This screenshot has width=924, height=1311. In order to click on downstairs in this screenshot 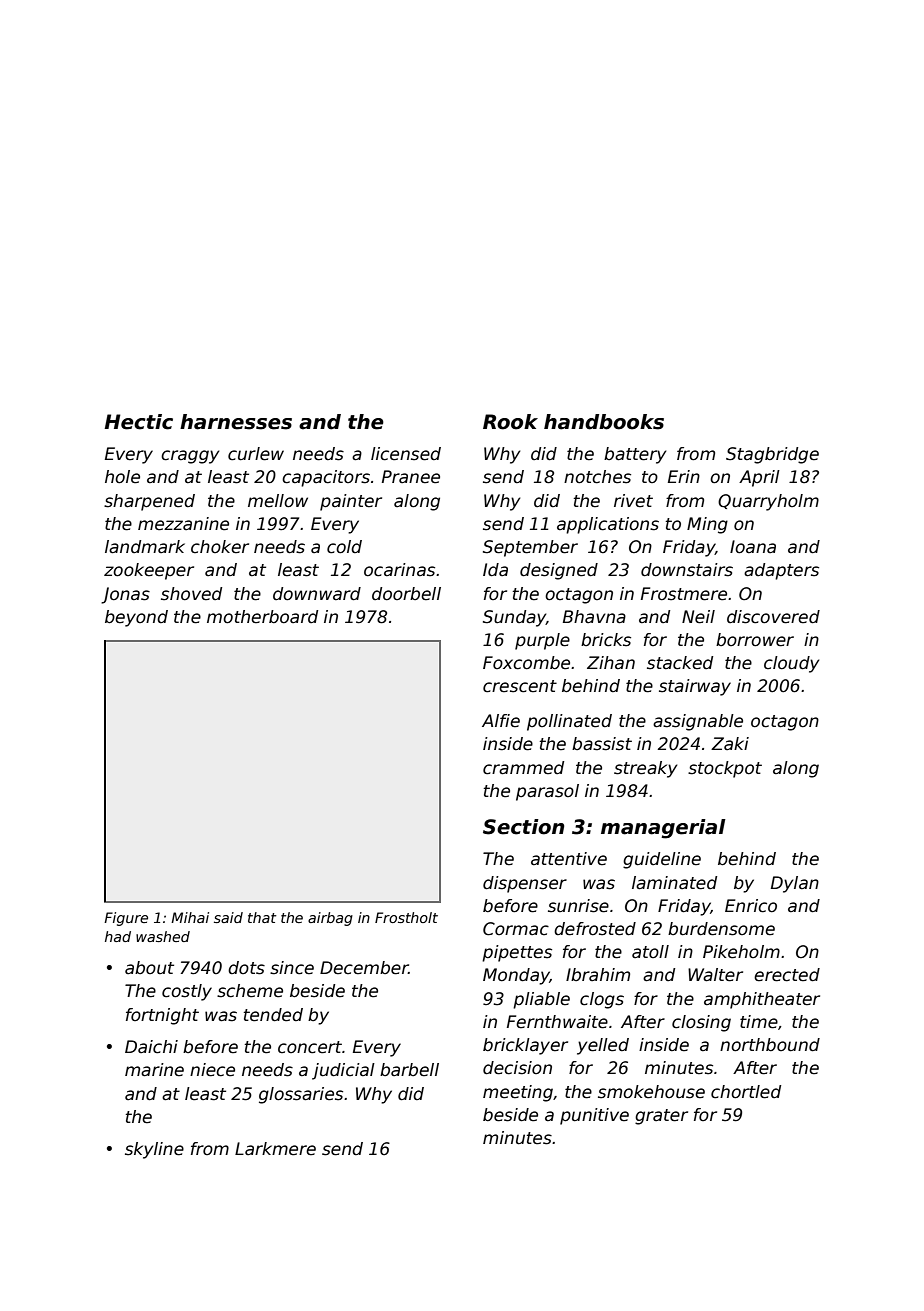, I will do `click(687, 570)`.
